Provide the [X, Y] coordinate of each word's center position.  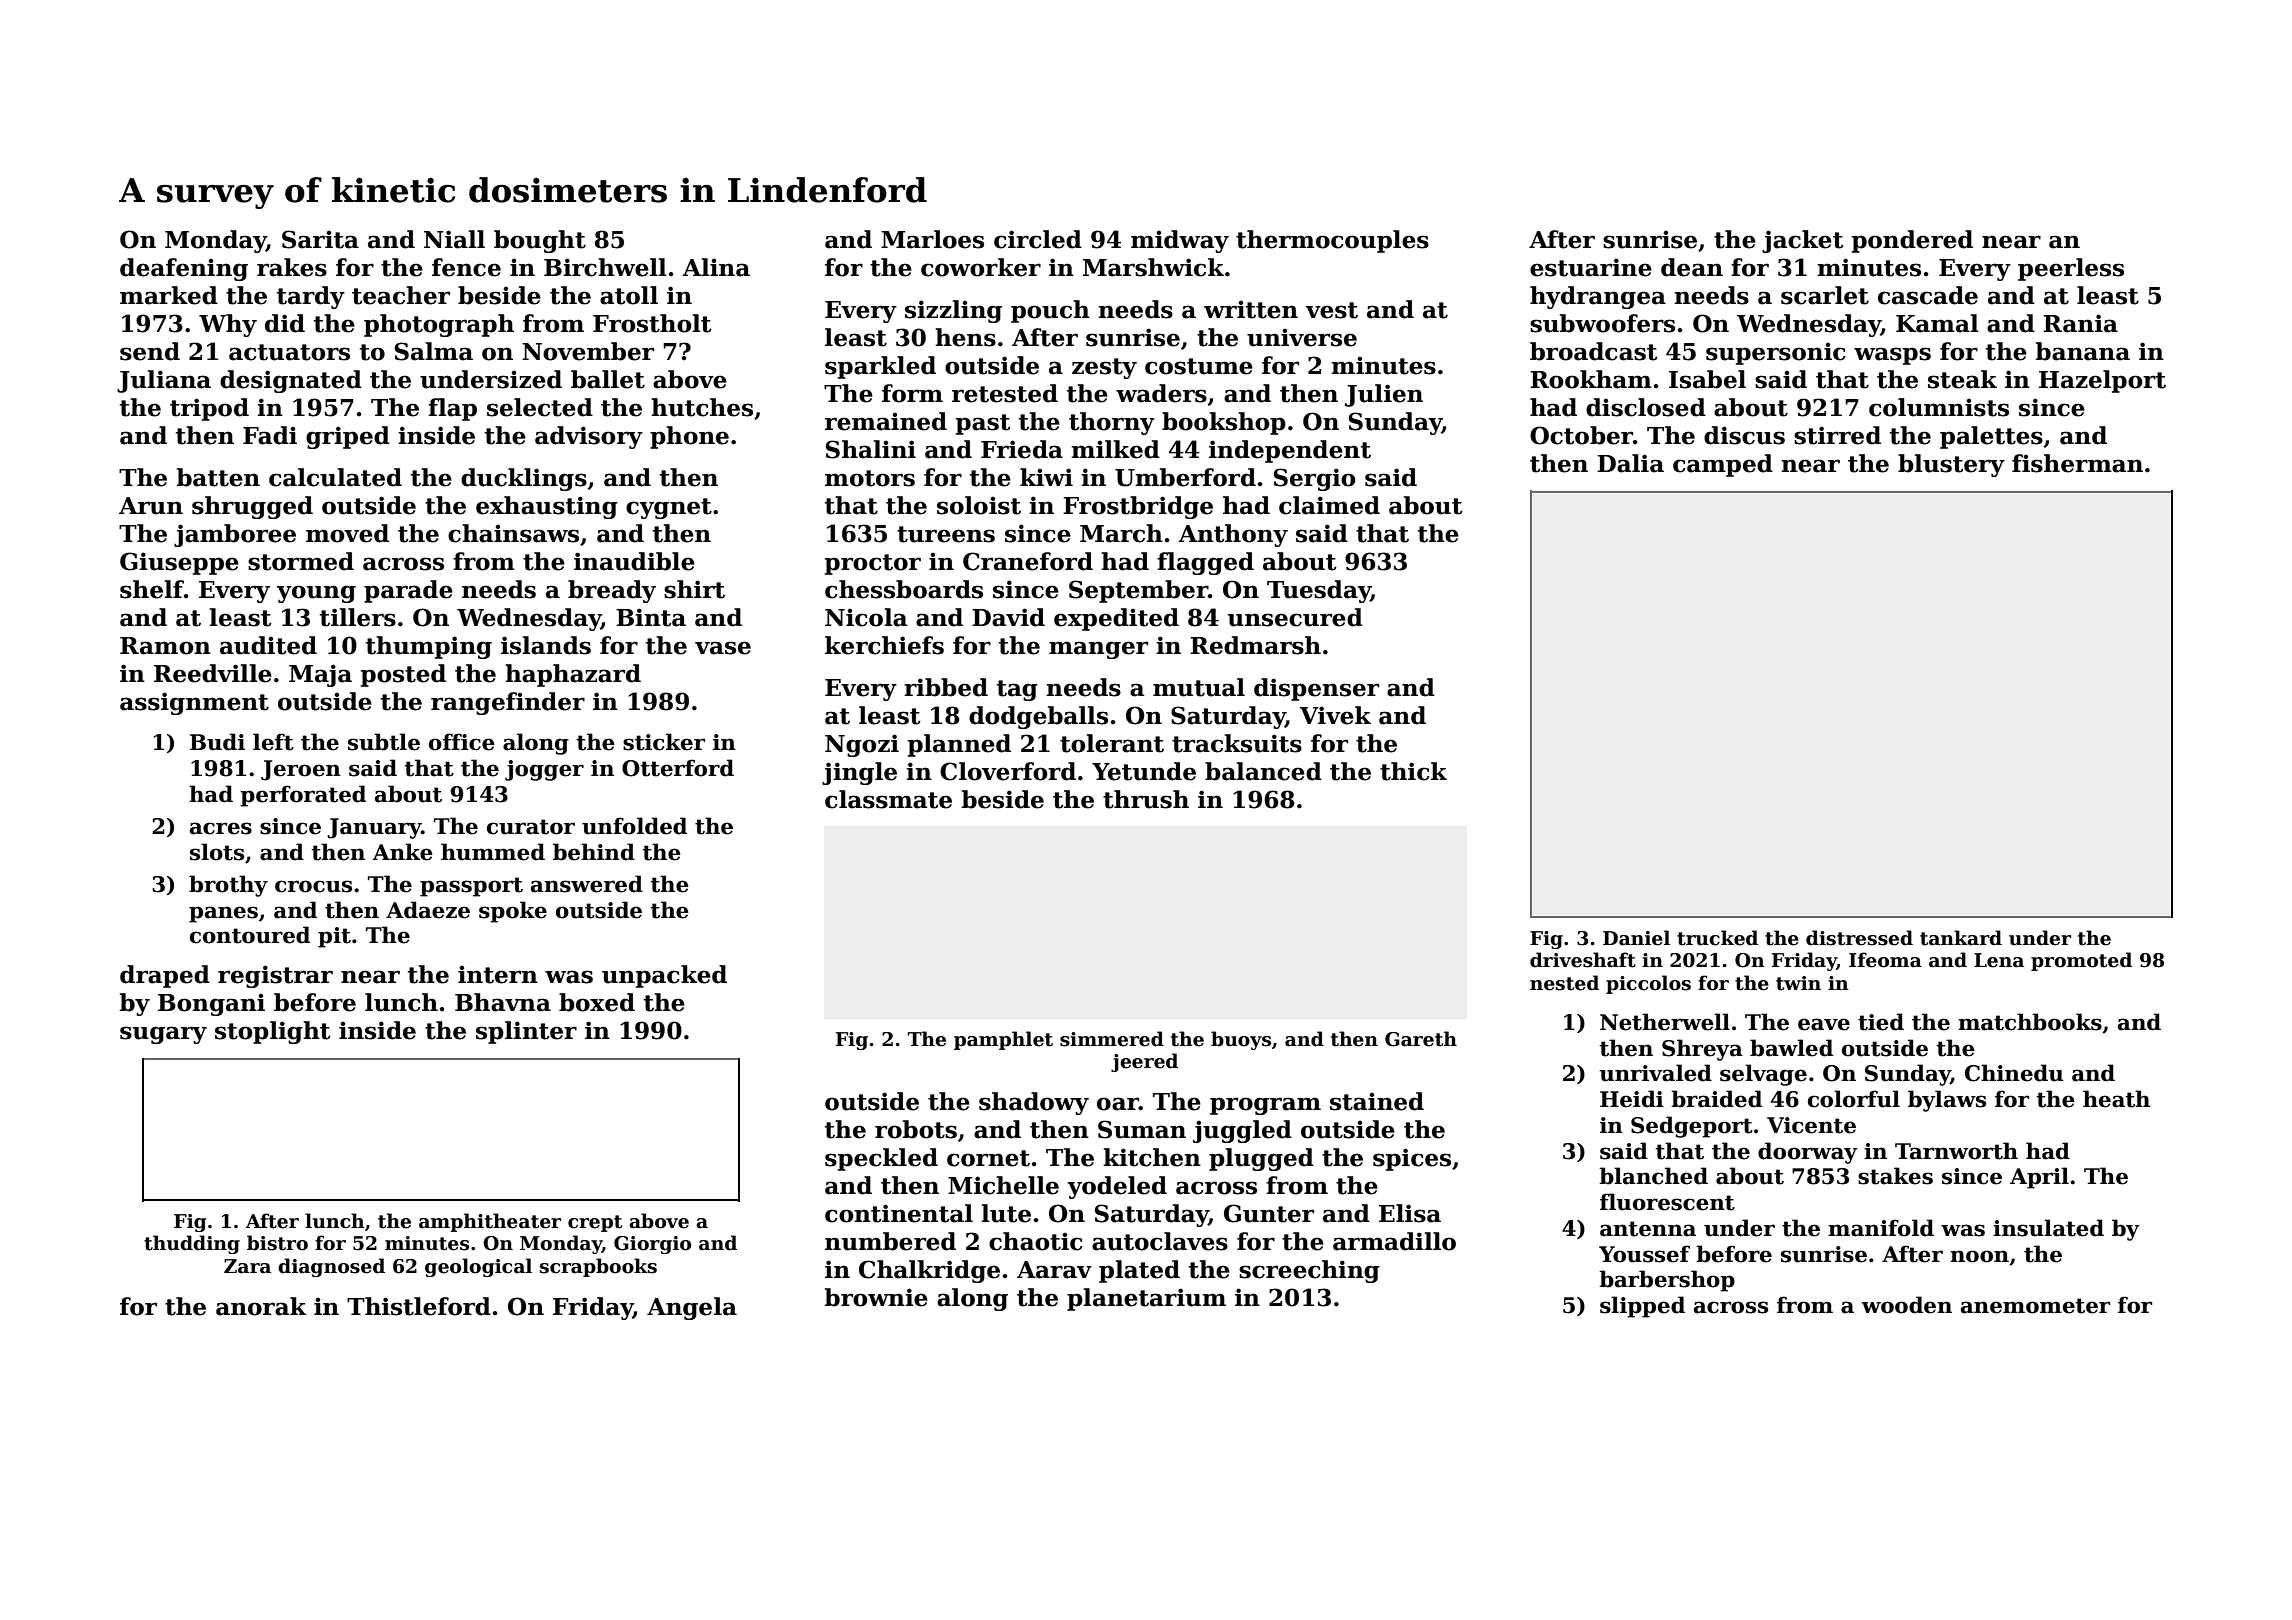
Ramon [165, 646]
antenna [1648, 1229]
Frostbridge [1138, 507]
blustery [1951, 465]
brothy [228, 886]
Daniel [1636, 938]
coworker [981, 267]
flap [452, 409]
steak [1962, 379]
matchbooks [2030, 1022]
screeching [1309, 1271]
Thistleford [419, 1306]
